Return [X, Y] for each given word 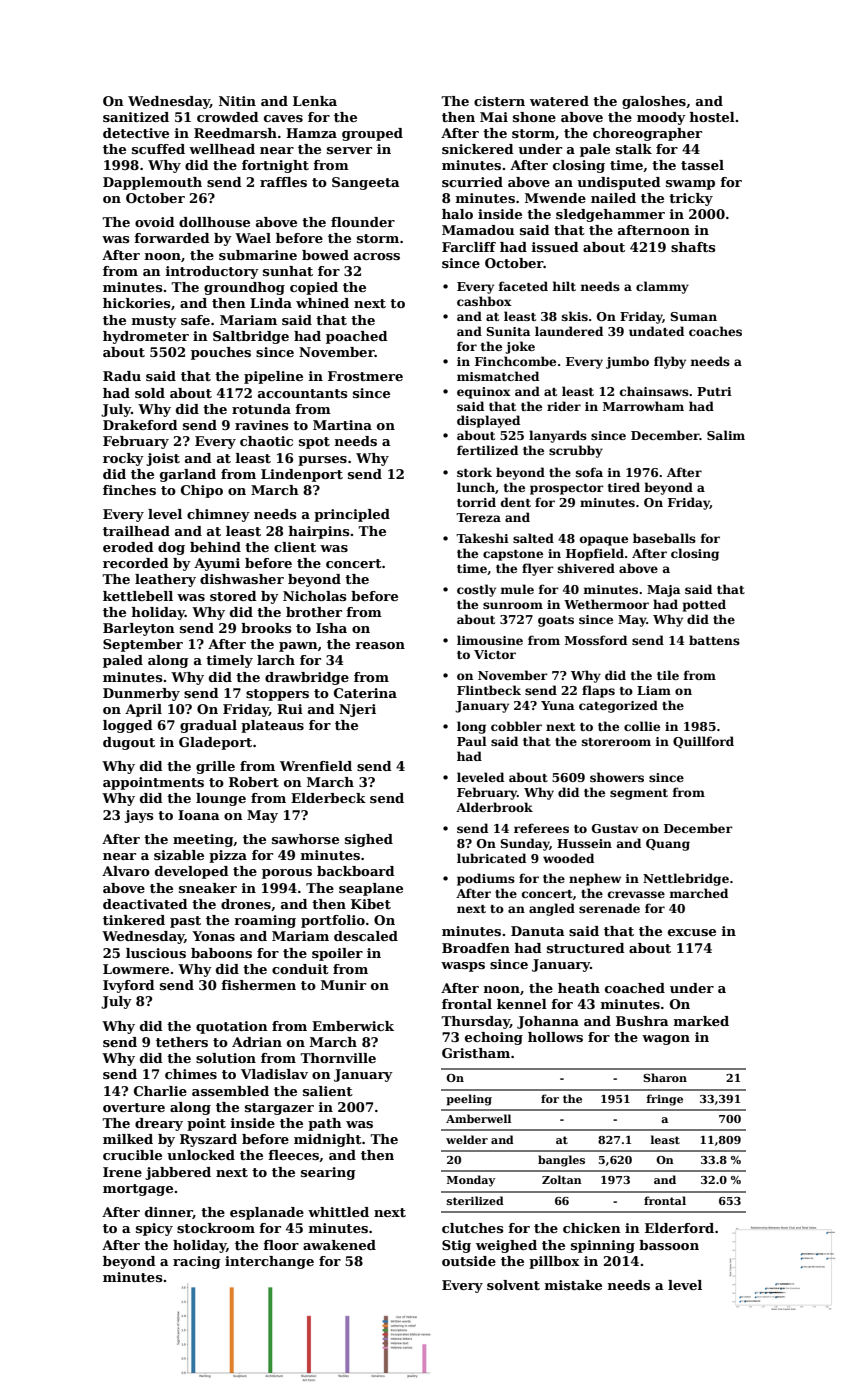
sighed [369, 840]
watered [559, 101]
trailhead [136, 531]
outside [469, 1261]
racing [197, 1262]
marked [701, 1021]
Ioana [199, 815]
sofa [589, 472]
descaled [366, 936]
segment [639, 794]
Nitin [237, 101]
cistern [499, 101]
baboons [221, 953]
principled [352, 515]
